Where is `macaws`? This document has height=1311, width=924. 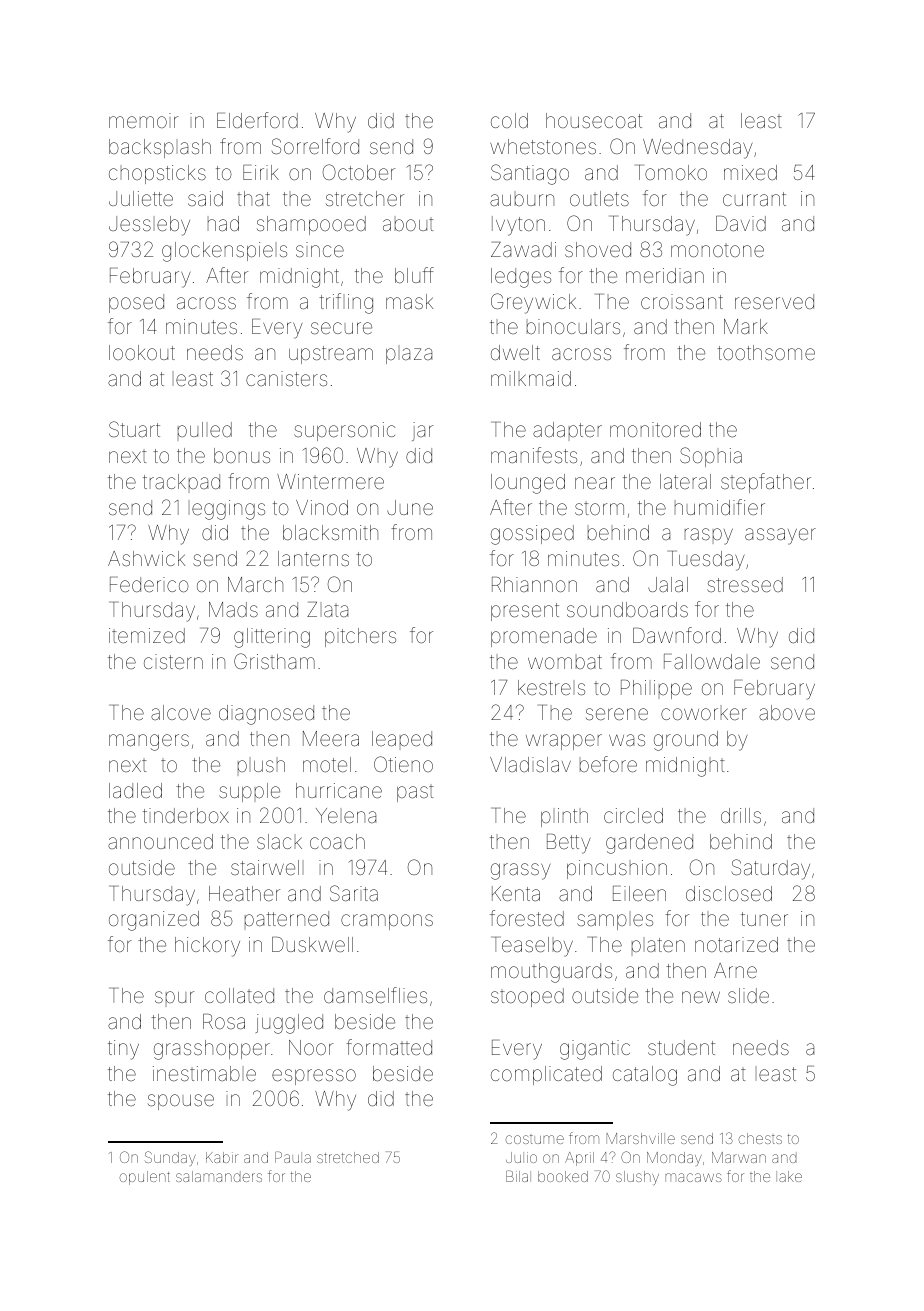 macaws is located at coordinates (693, 1177).
